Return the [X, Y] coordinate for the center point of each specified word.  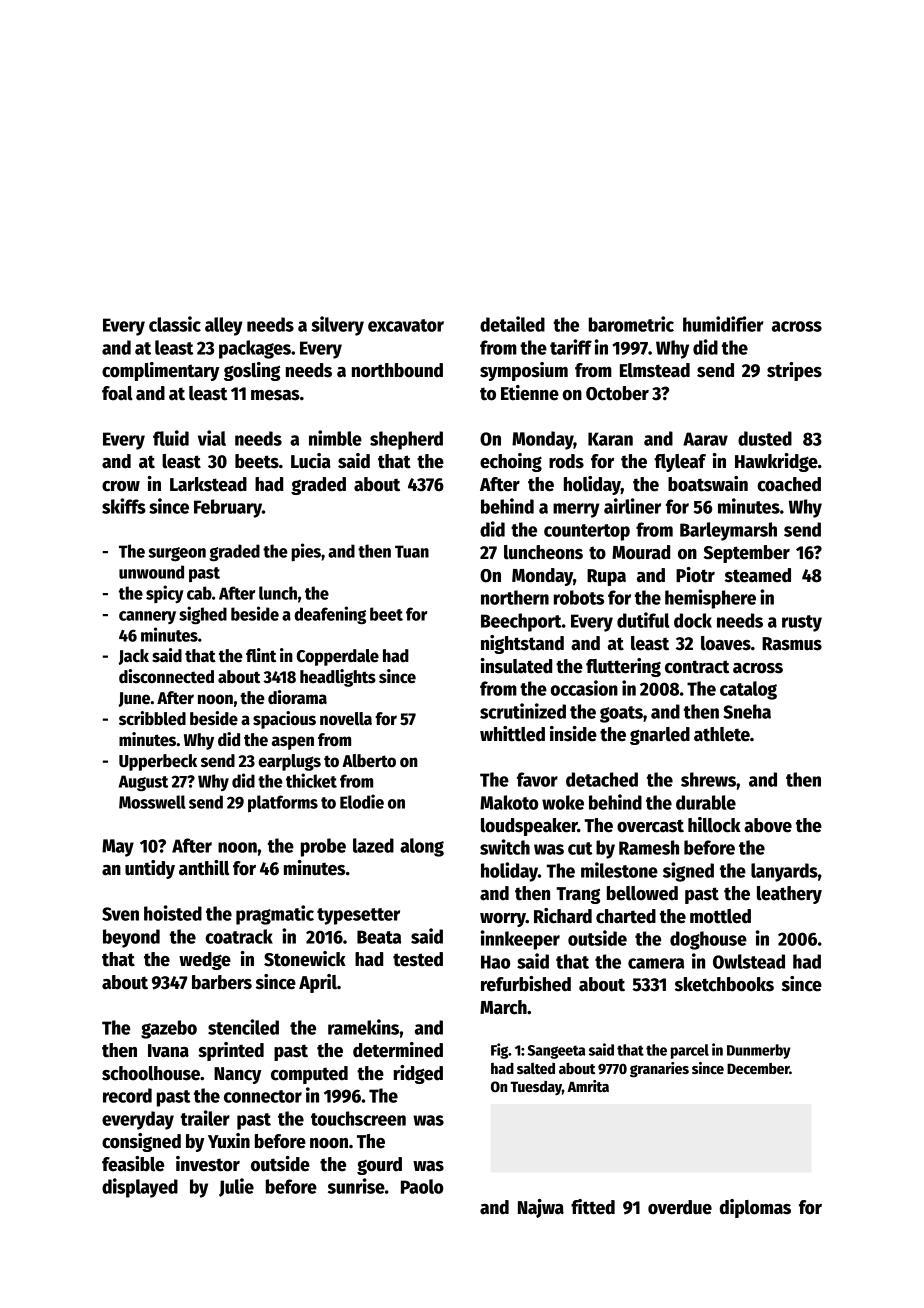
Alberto [369, 761]
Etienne [530, 393]
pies [306, 552]
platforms [283, 803]
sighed [203, 615]
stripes [794, 371]
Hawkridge [776, 462]
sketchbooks [724, 984]
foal [117, 393]
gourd [379, 1166]
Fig [499, 1051]
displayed [140, 1188]
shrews [708, 779]
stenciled [243, 1027]
